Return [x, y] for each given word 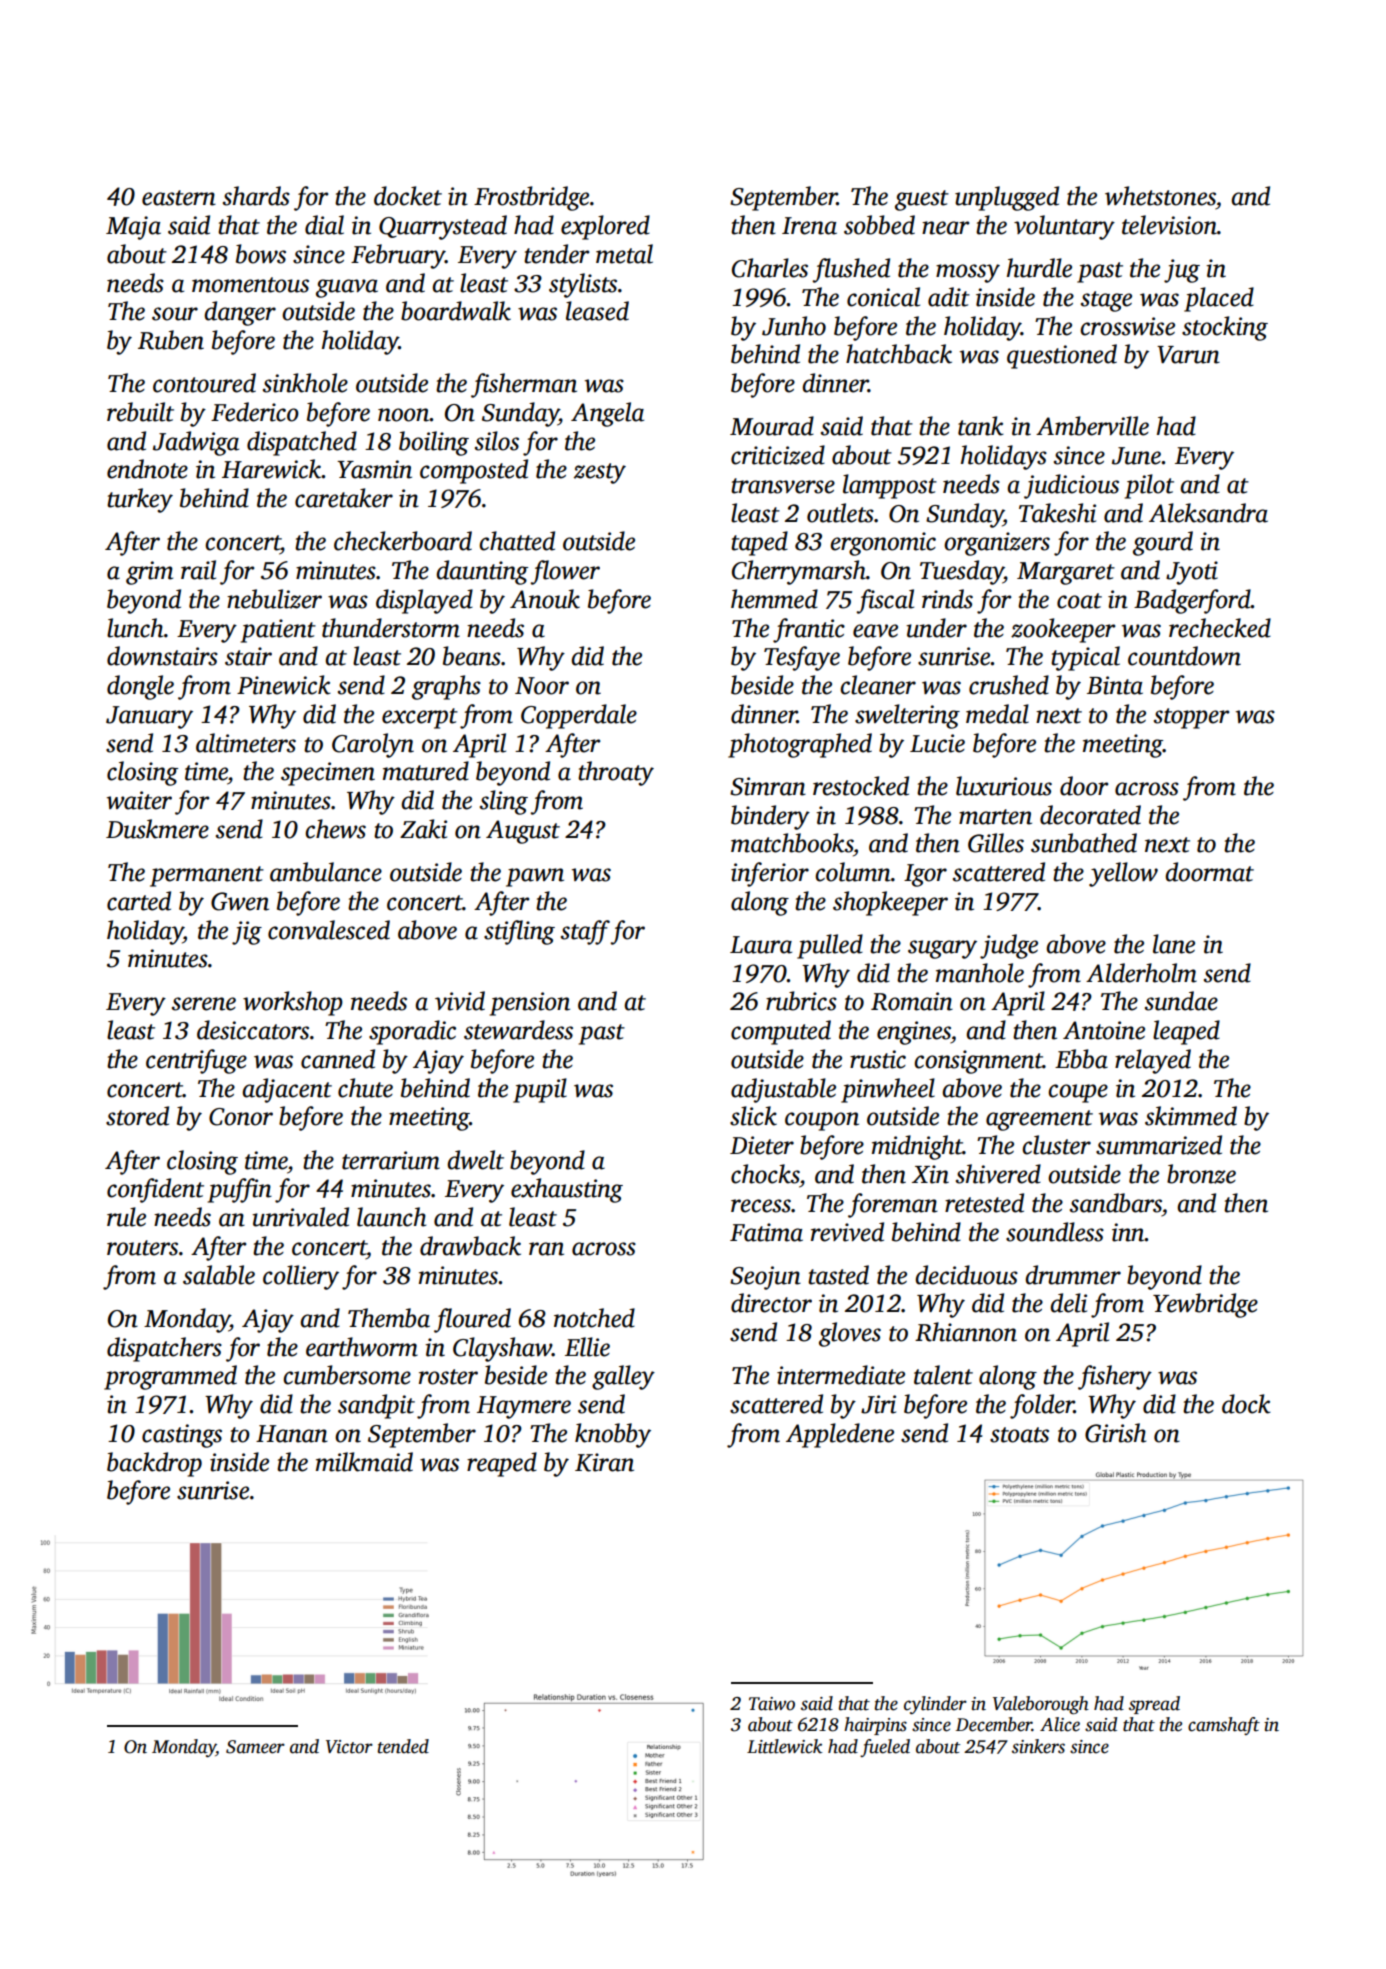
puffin [240, 1190]
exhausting [567, 1190]
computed [781, 1032]
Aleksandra [1208, 513]
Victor [349, 1747]
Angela [607, 414]
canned [338, 1059]
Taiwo [772, 1704]
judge [1009, 946]
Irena [809, 226]
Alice [1060, 1724]
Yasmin [374, 469]
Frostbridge [531, 198]
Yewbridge [1205, 1305]
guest [922, 200]
